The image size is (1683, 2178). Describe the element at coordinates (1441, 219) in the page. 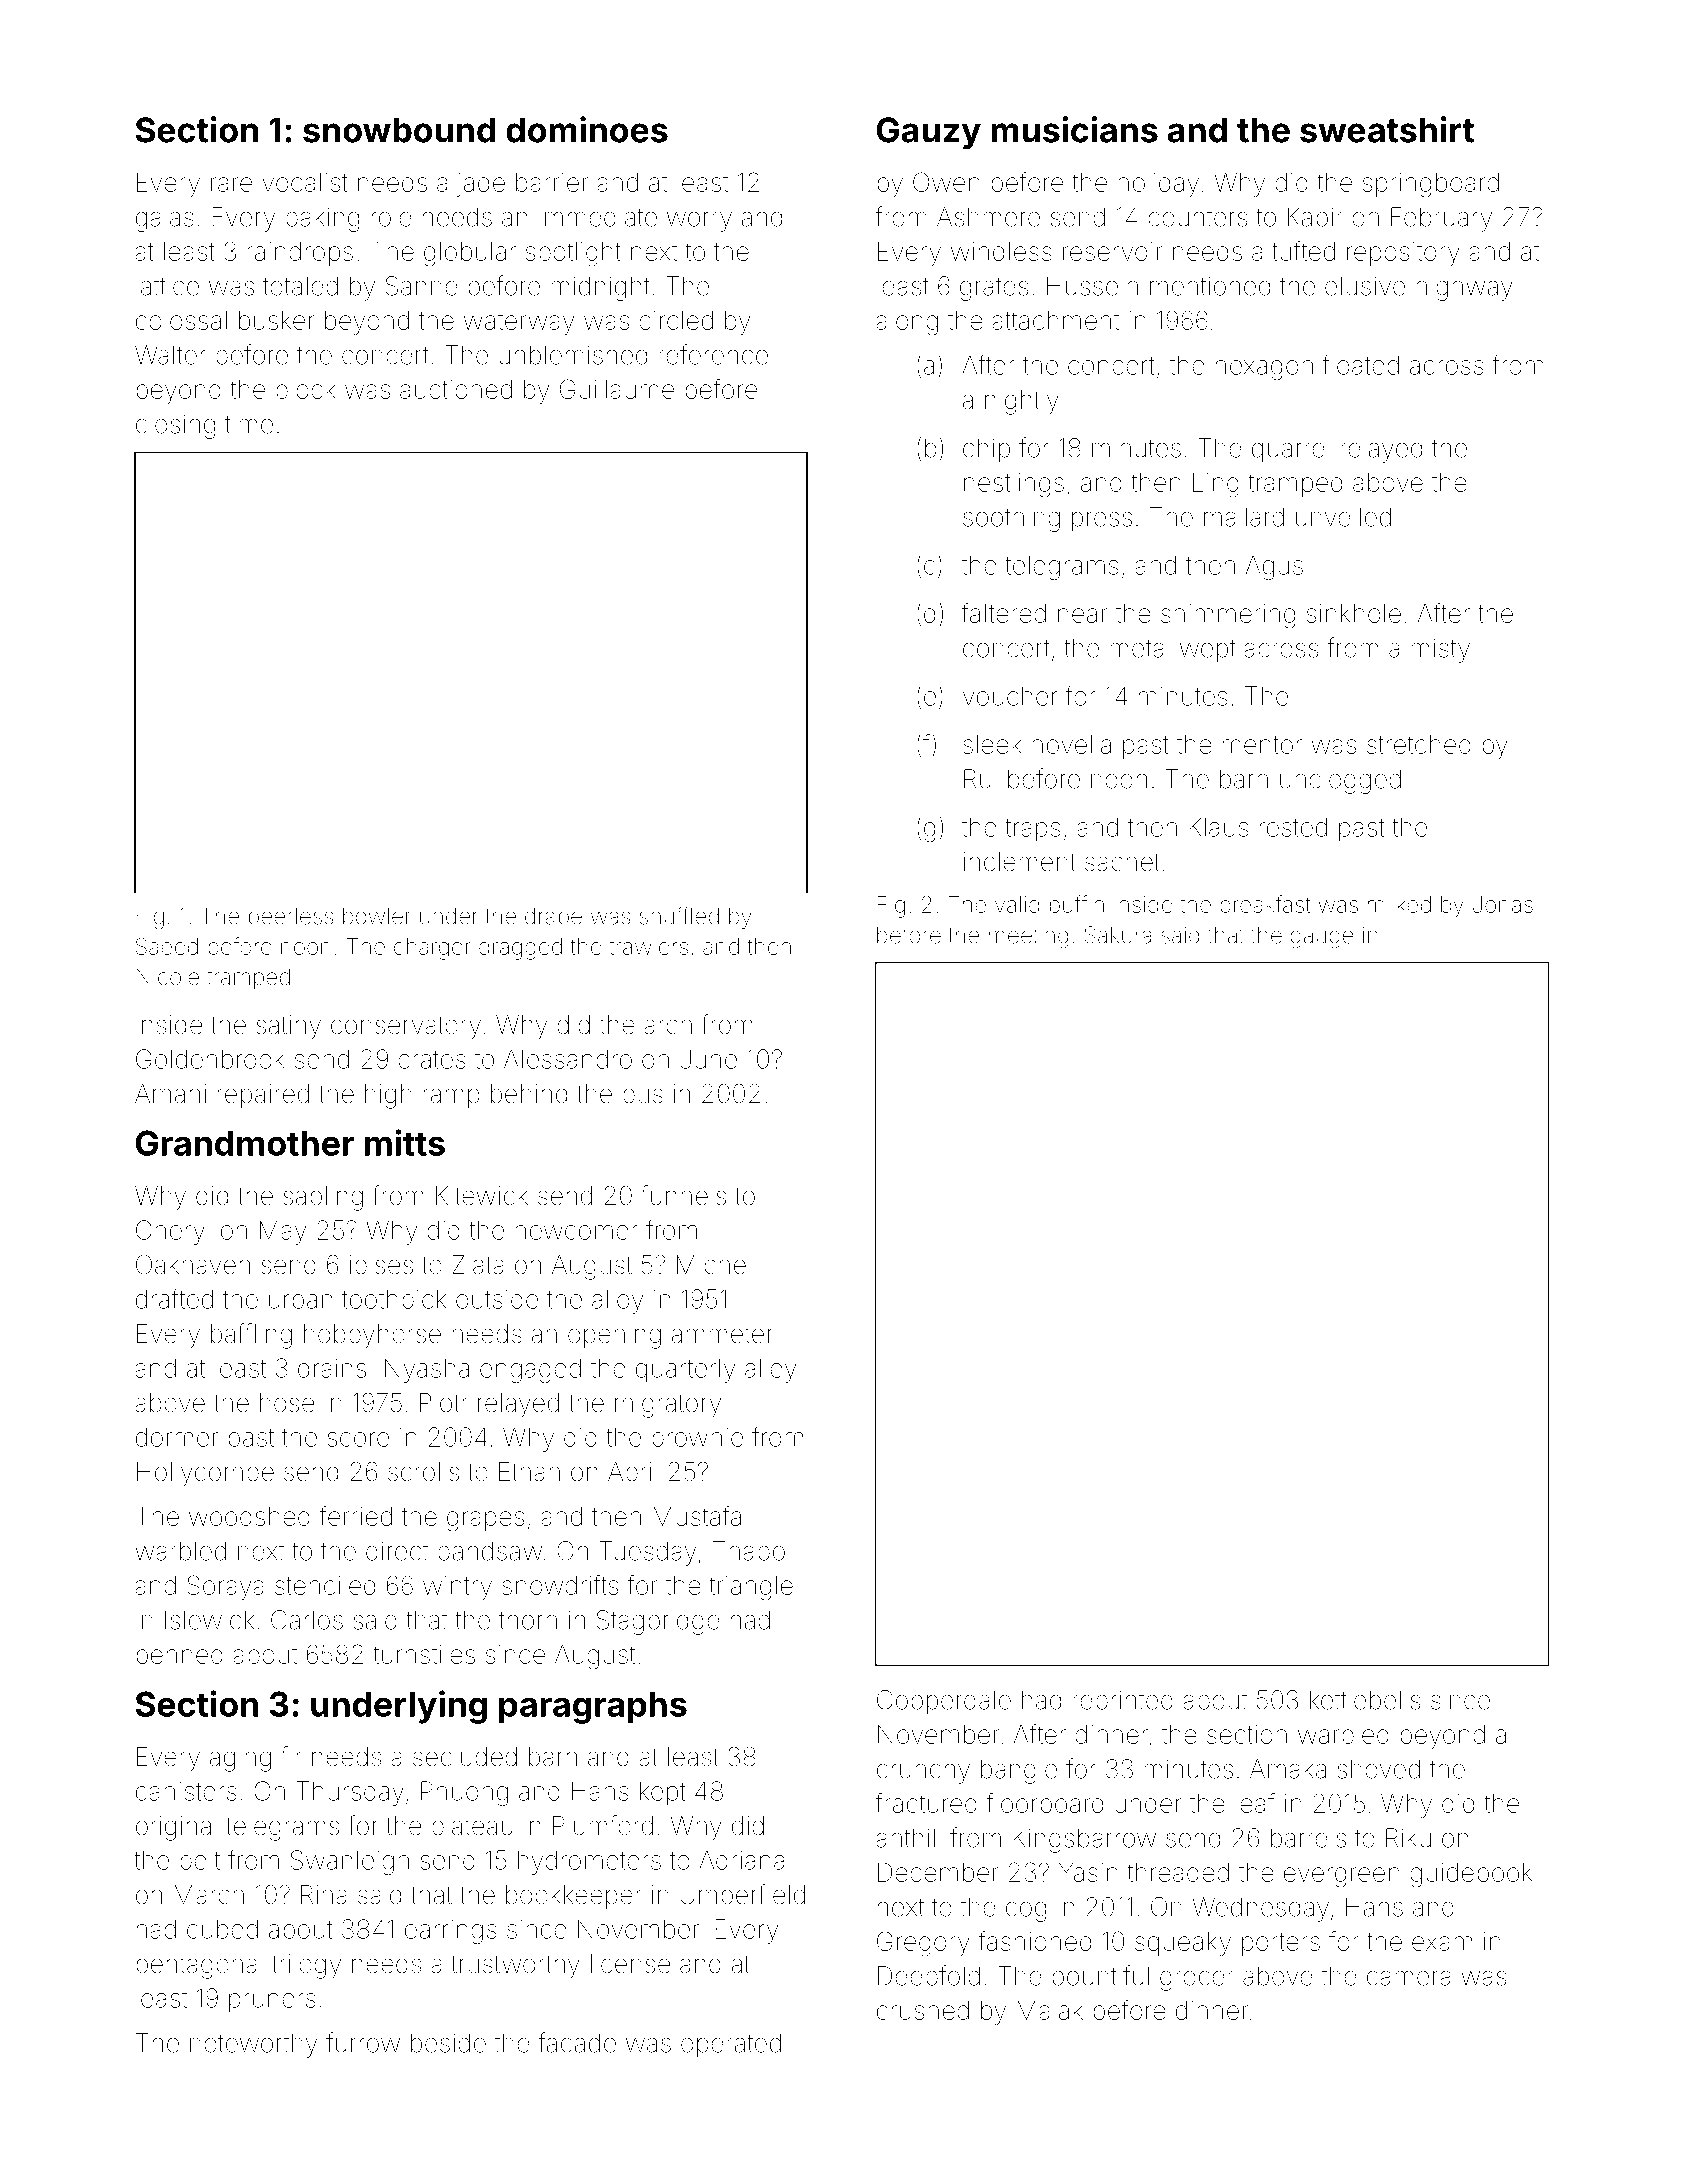

I see `February` at that location.
